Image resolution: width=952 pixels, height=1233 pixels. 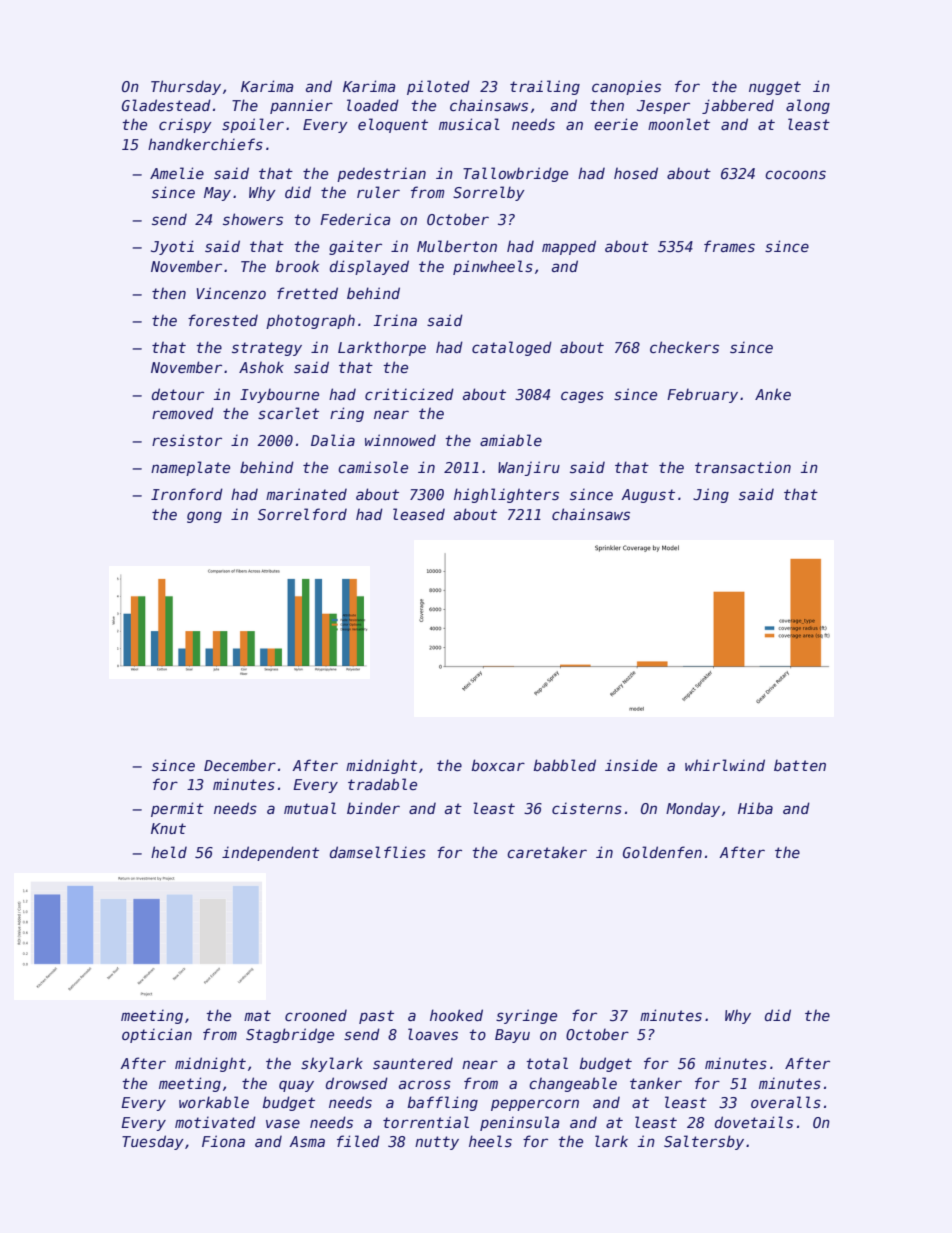 What do you see at coordinates (178, 394) in the screenshot?
I see `detour` at bounding box center [178, 394].
